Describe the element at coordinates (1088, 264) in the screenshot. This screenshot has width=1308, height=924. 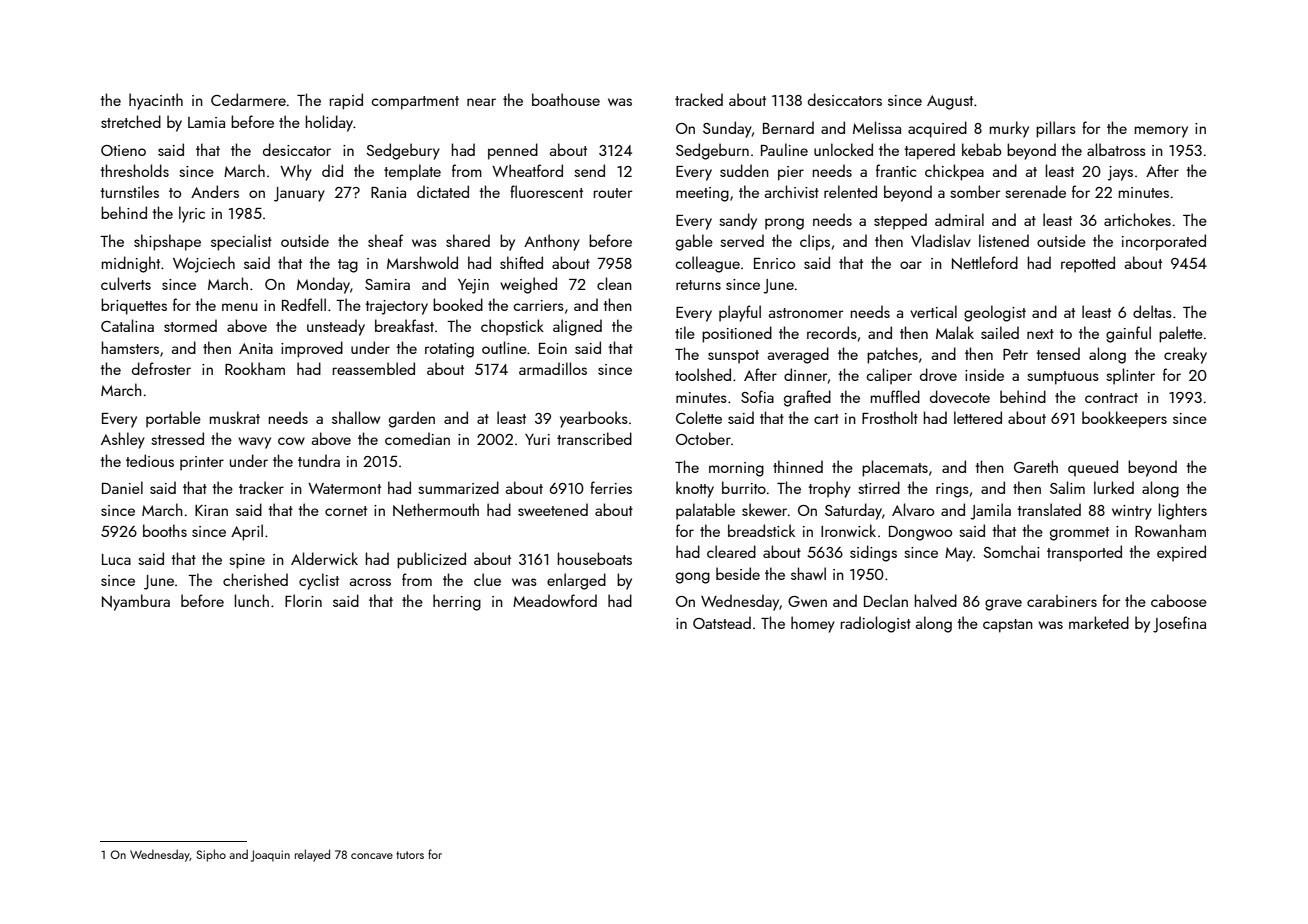
I see `repotted` at that location.
